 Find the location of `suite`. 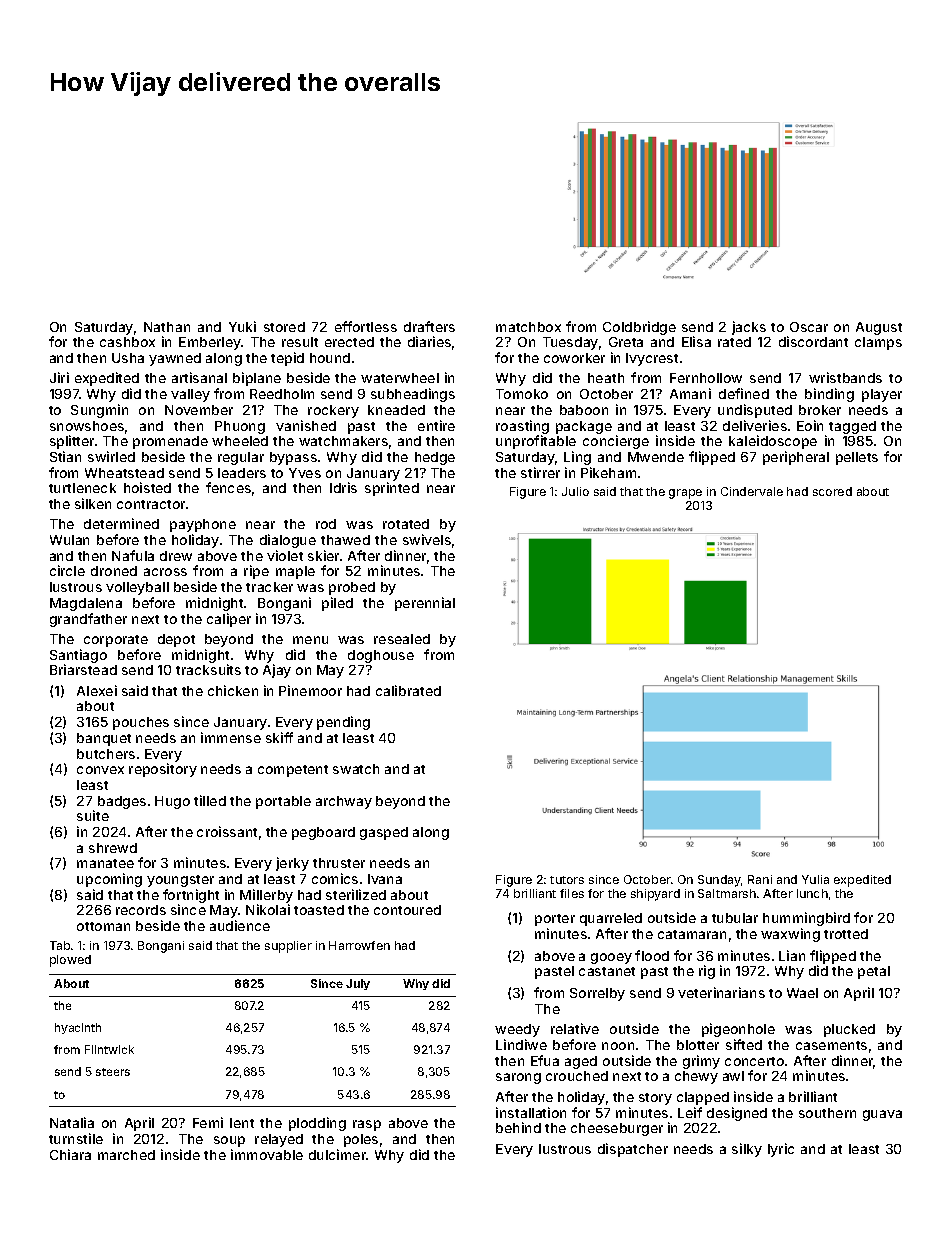

suite is located at coordinates (93, 815).
